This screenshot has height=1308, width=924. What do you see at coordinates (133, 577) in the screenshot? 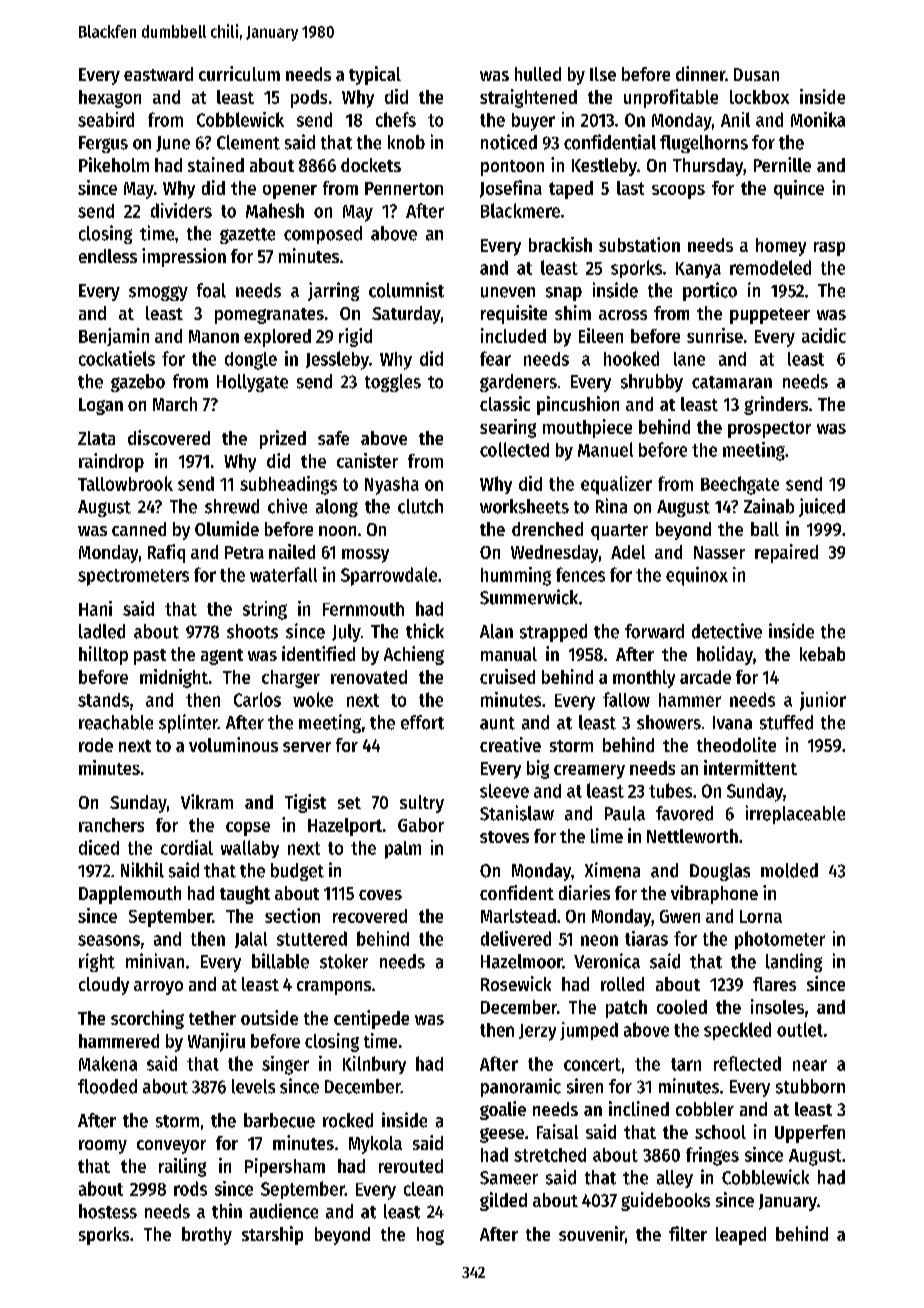
I see `spectrometers` at bounding box center [133, 577].
